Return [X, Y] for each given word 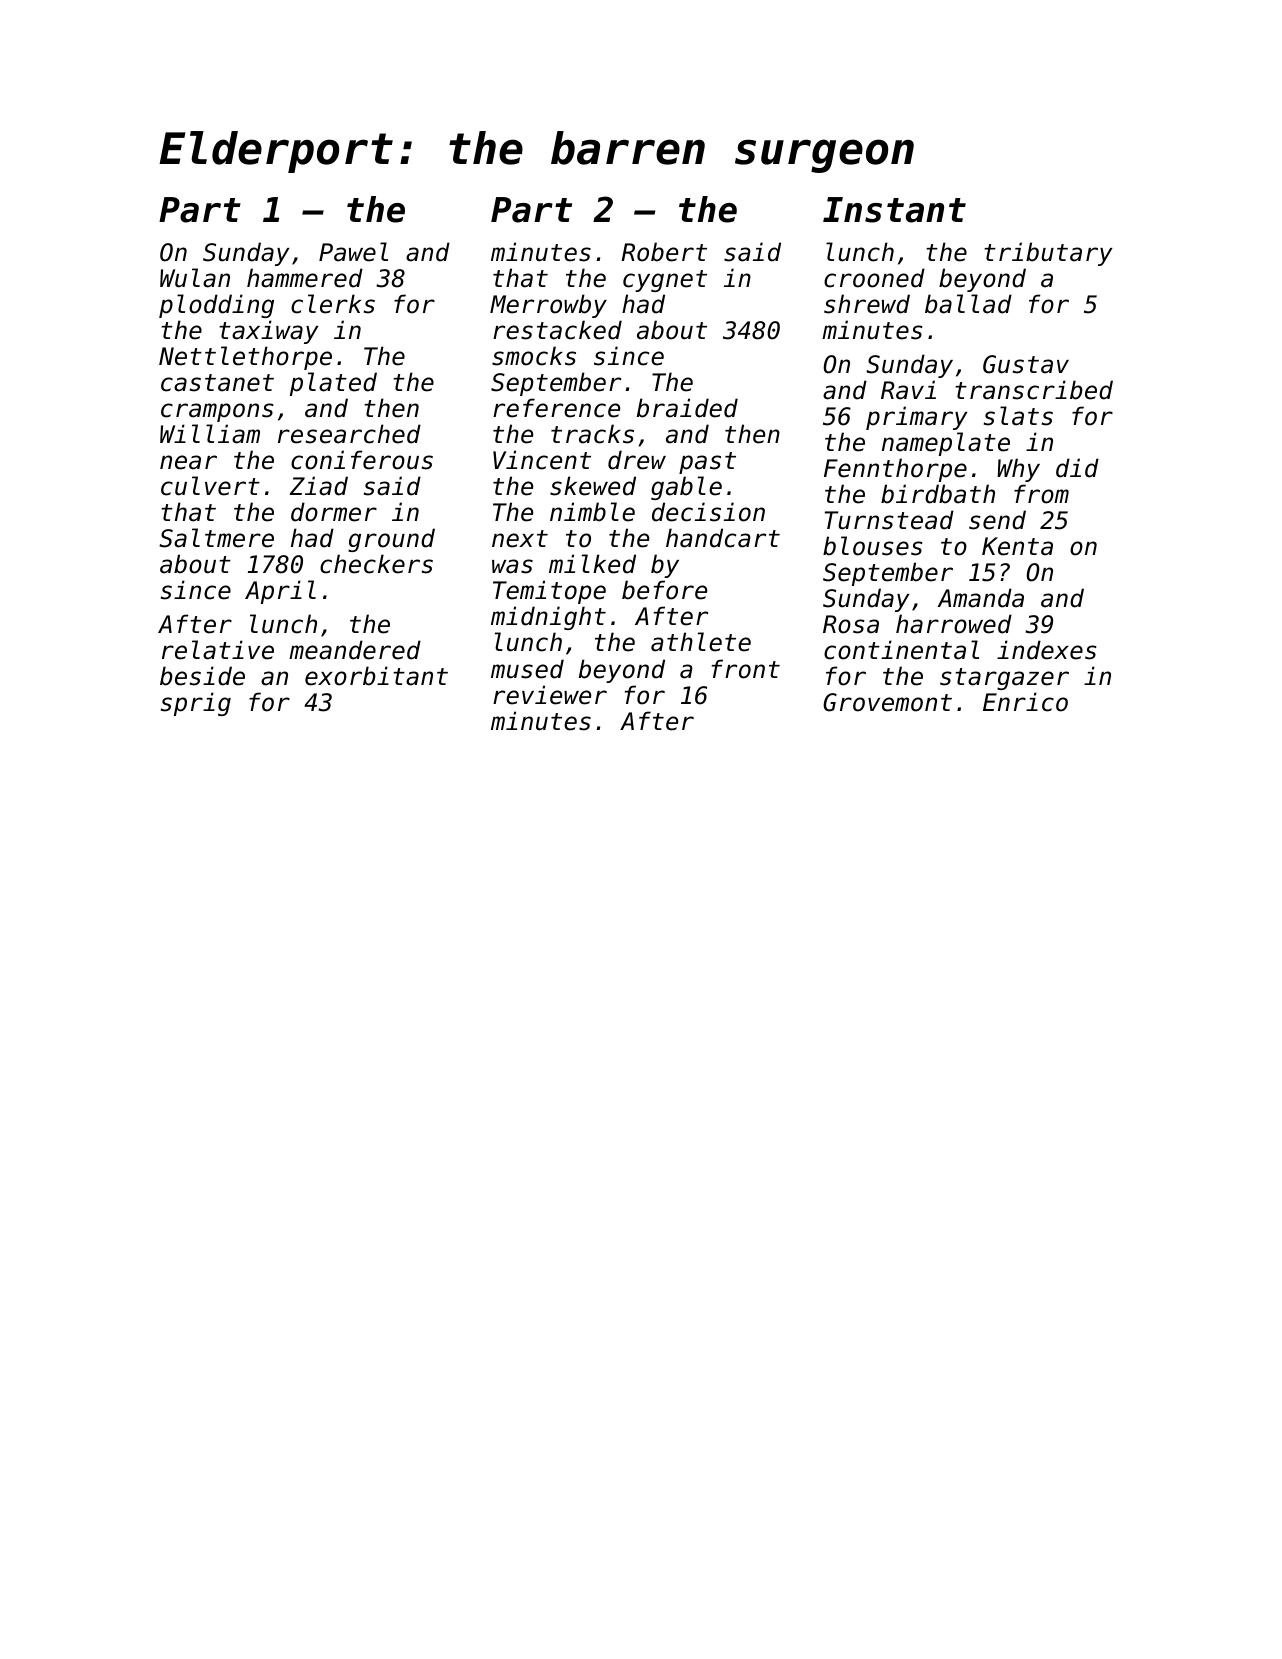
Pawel [353, 252]
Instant [894, 210]
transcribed [1034, 390]
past [707, 463]
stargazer [1004, 679]
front [746, 669]
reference [556, 408]
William [210, 434]
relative [218, 650]
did [1077, 468]
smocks [534, 356]
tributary [1048, 254]
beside [202, 676]
